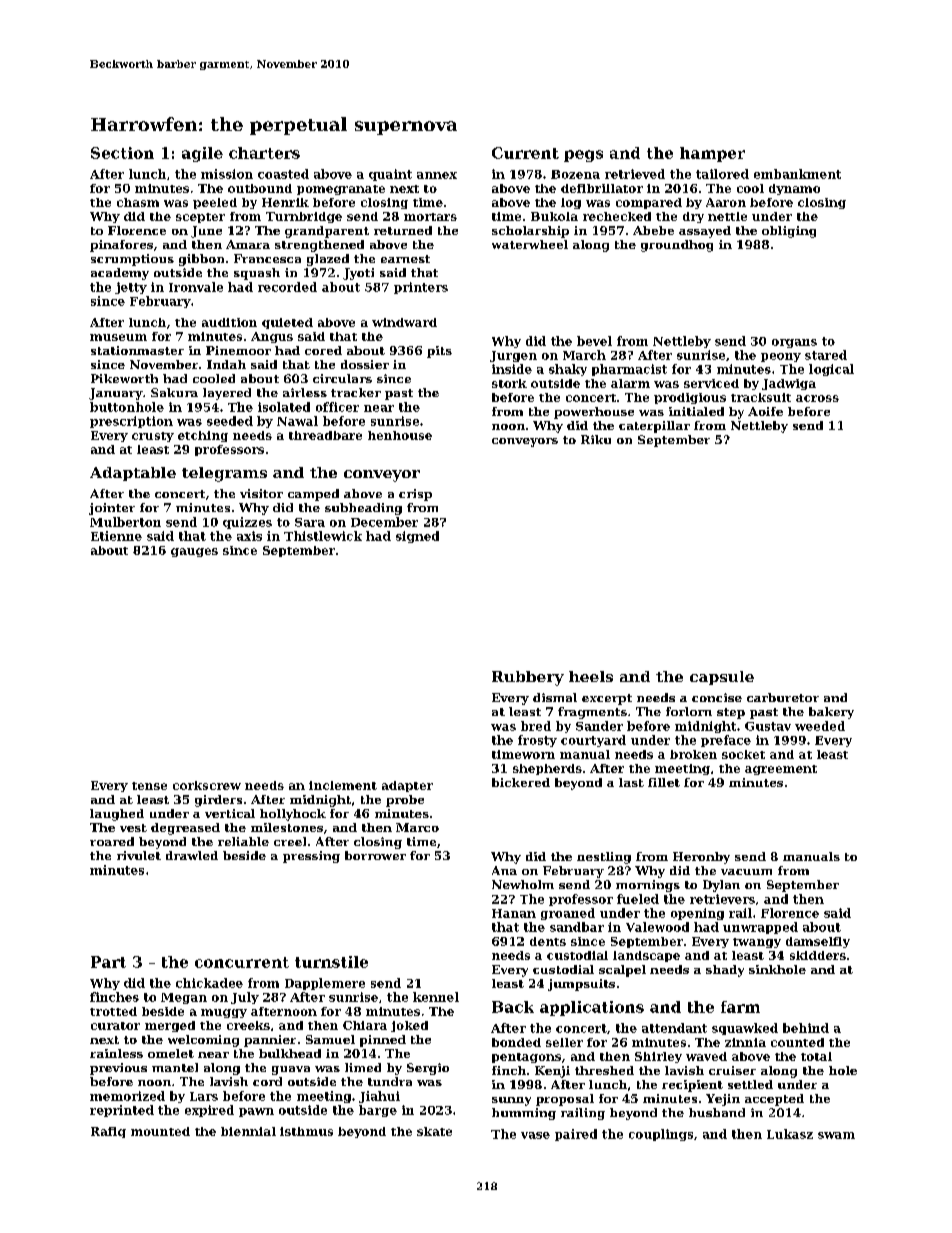  I want to click on tense, so click(149, 786).
